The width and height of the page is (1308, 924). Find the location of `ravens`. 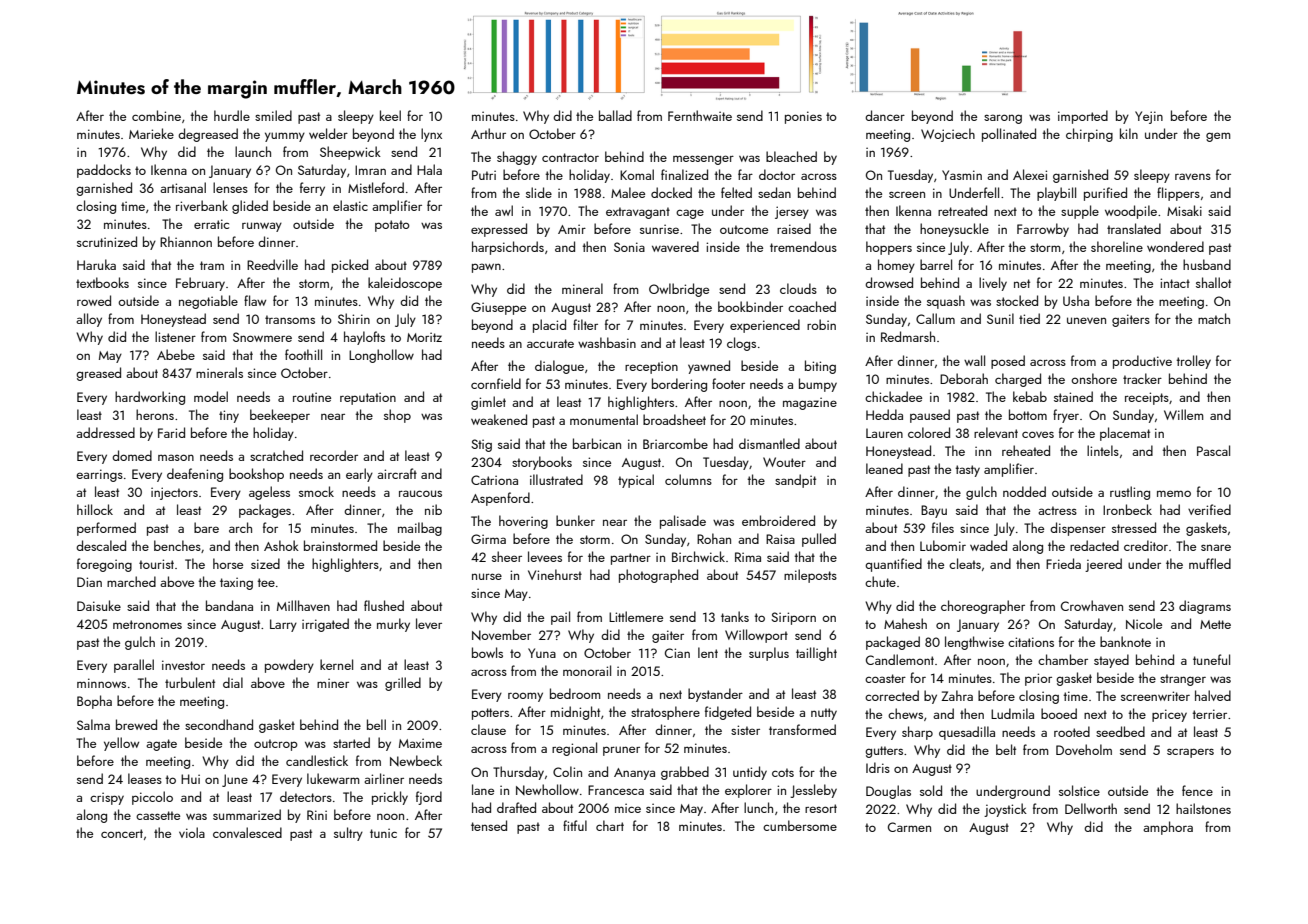

ravens is located at coordinates (1193, 176).
